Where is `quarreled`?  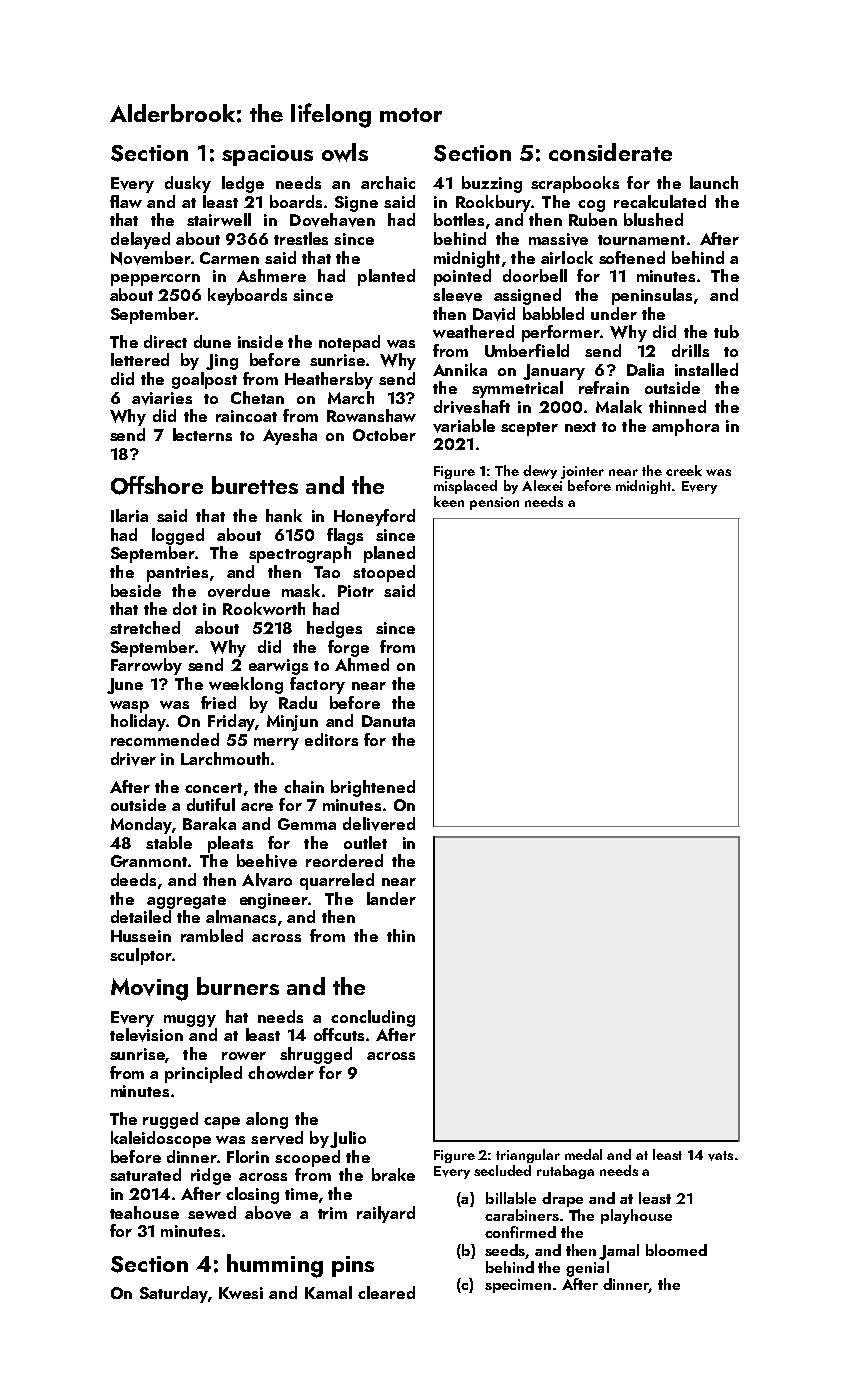 quarreled is located at coordinates (337, 881).
